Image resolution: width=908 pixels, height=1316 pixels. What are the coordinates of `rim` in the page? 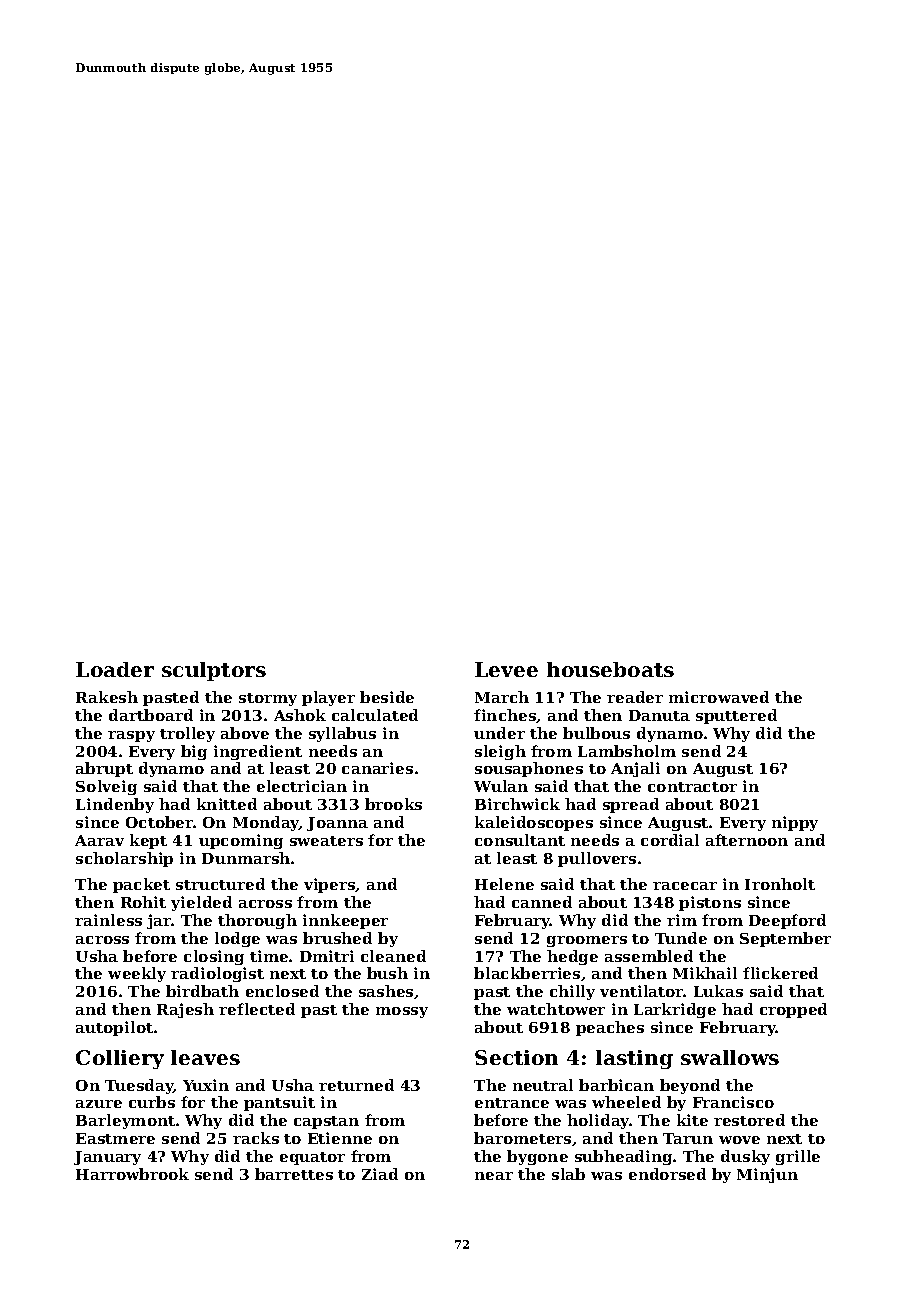 It's located at (682, 920).
